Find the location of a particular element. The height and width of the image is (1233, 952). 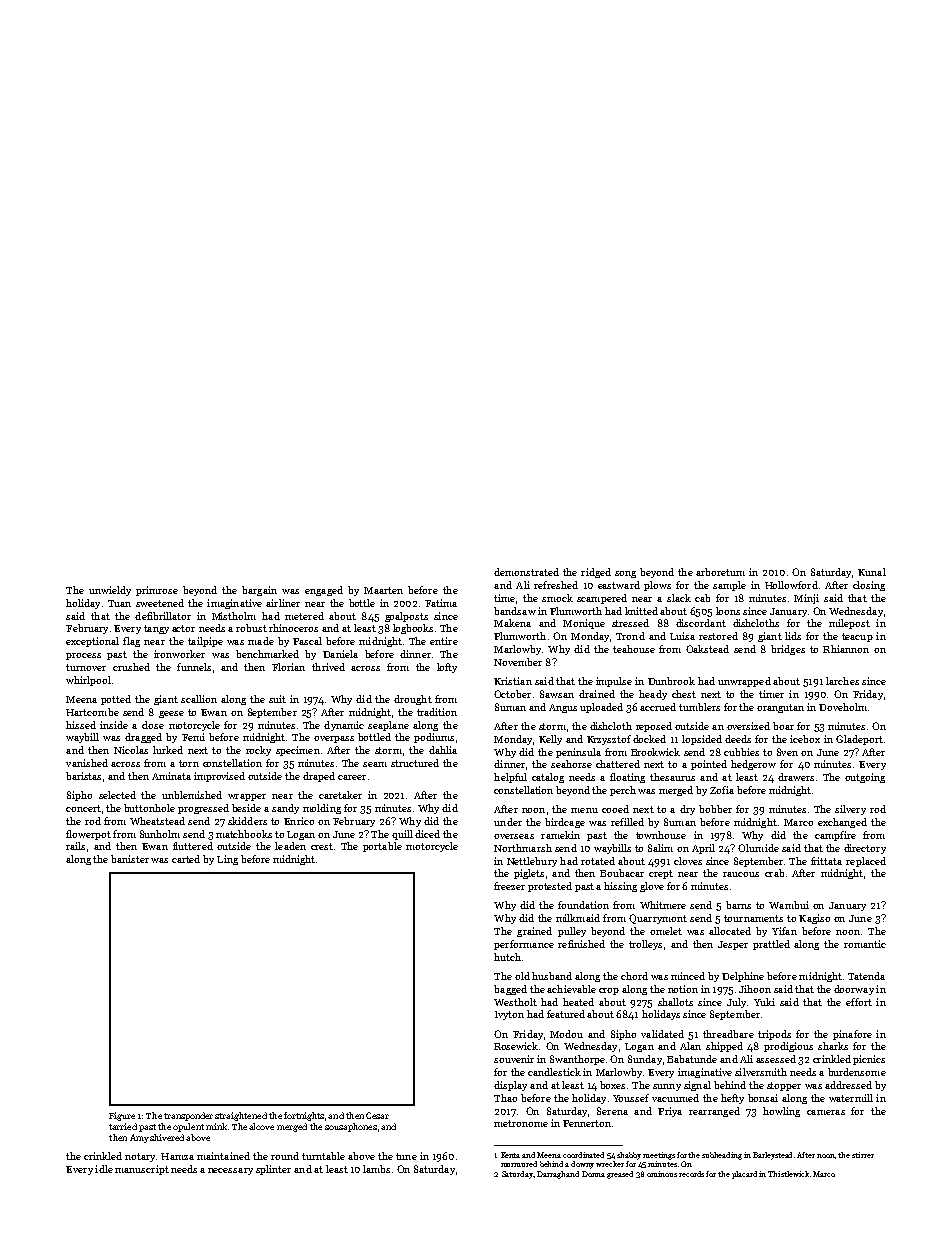

baristas is located at coordinates (83, 776).
